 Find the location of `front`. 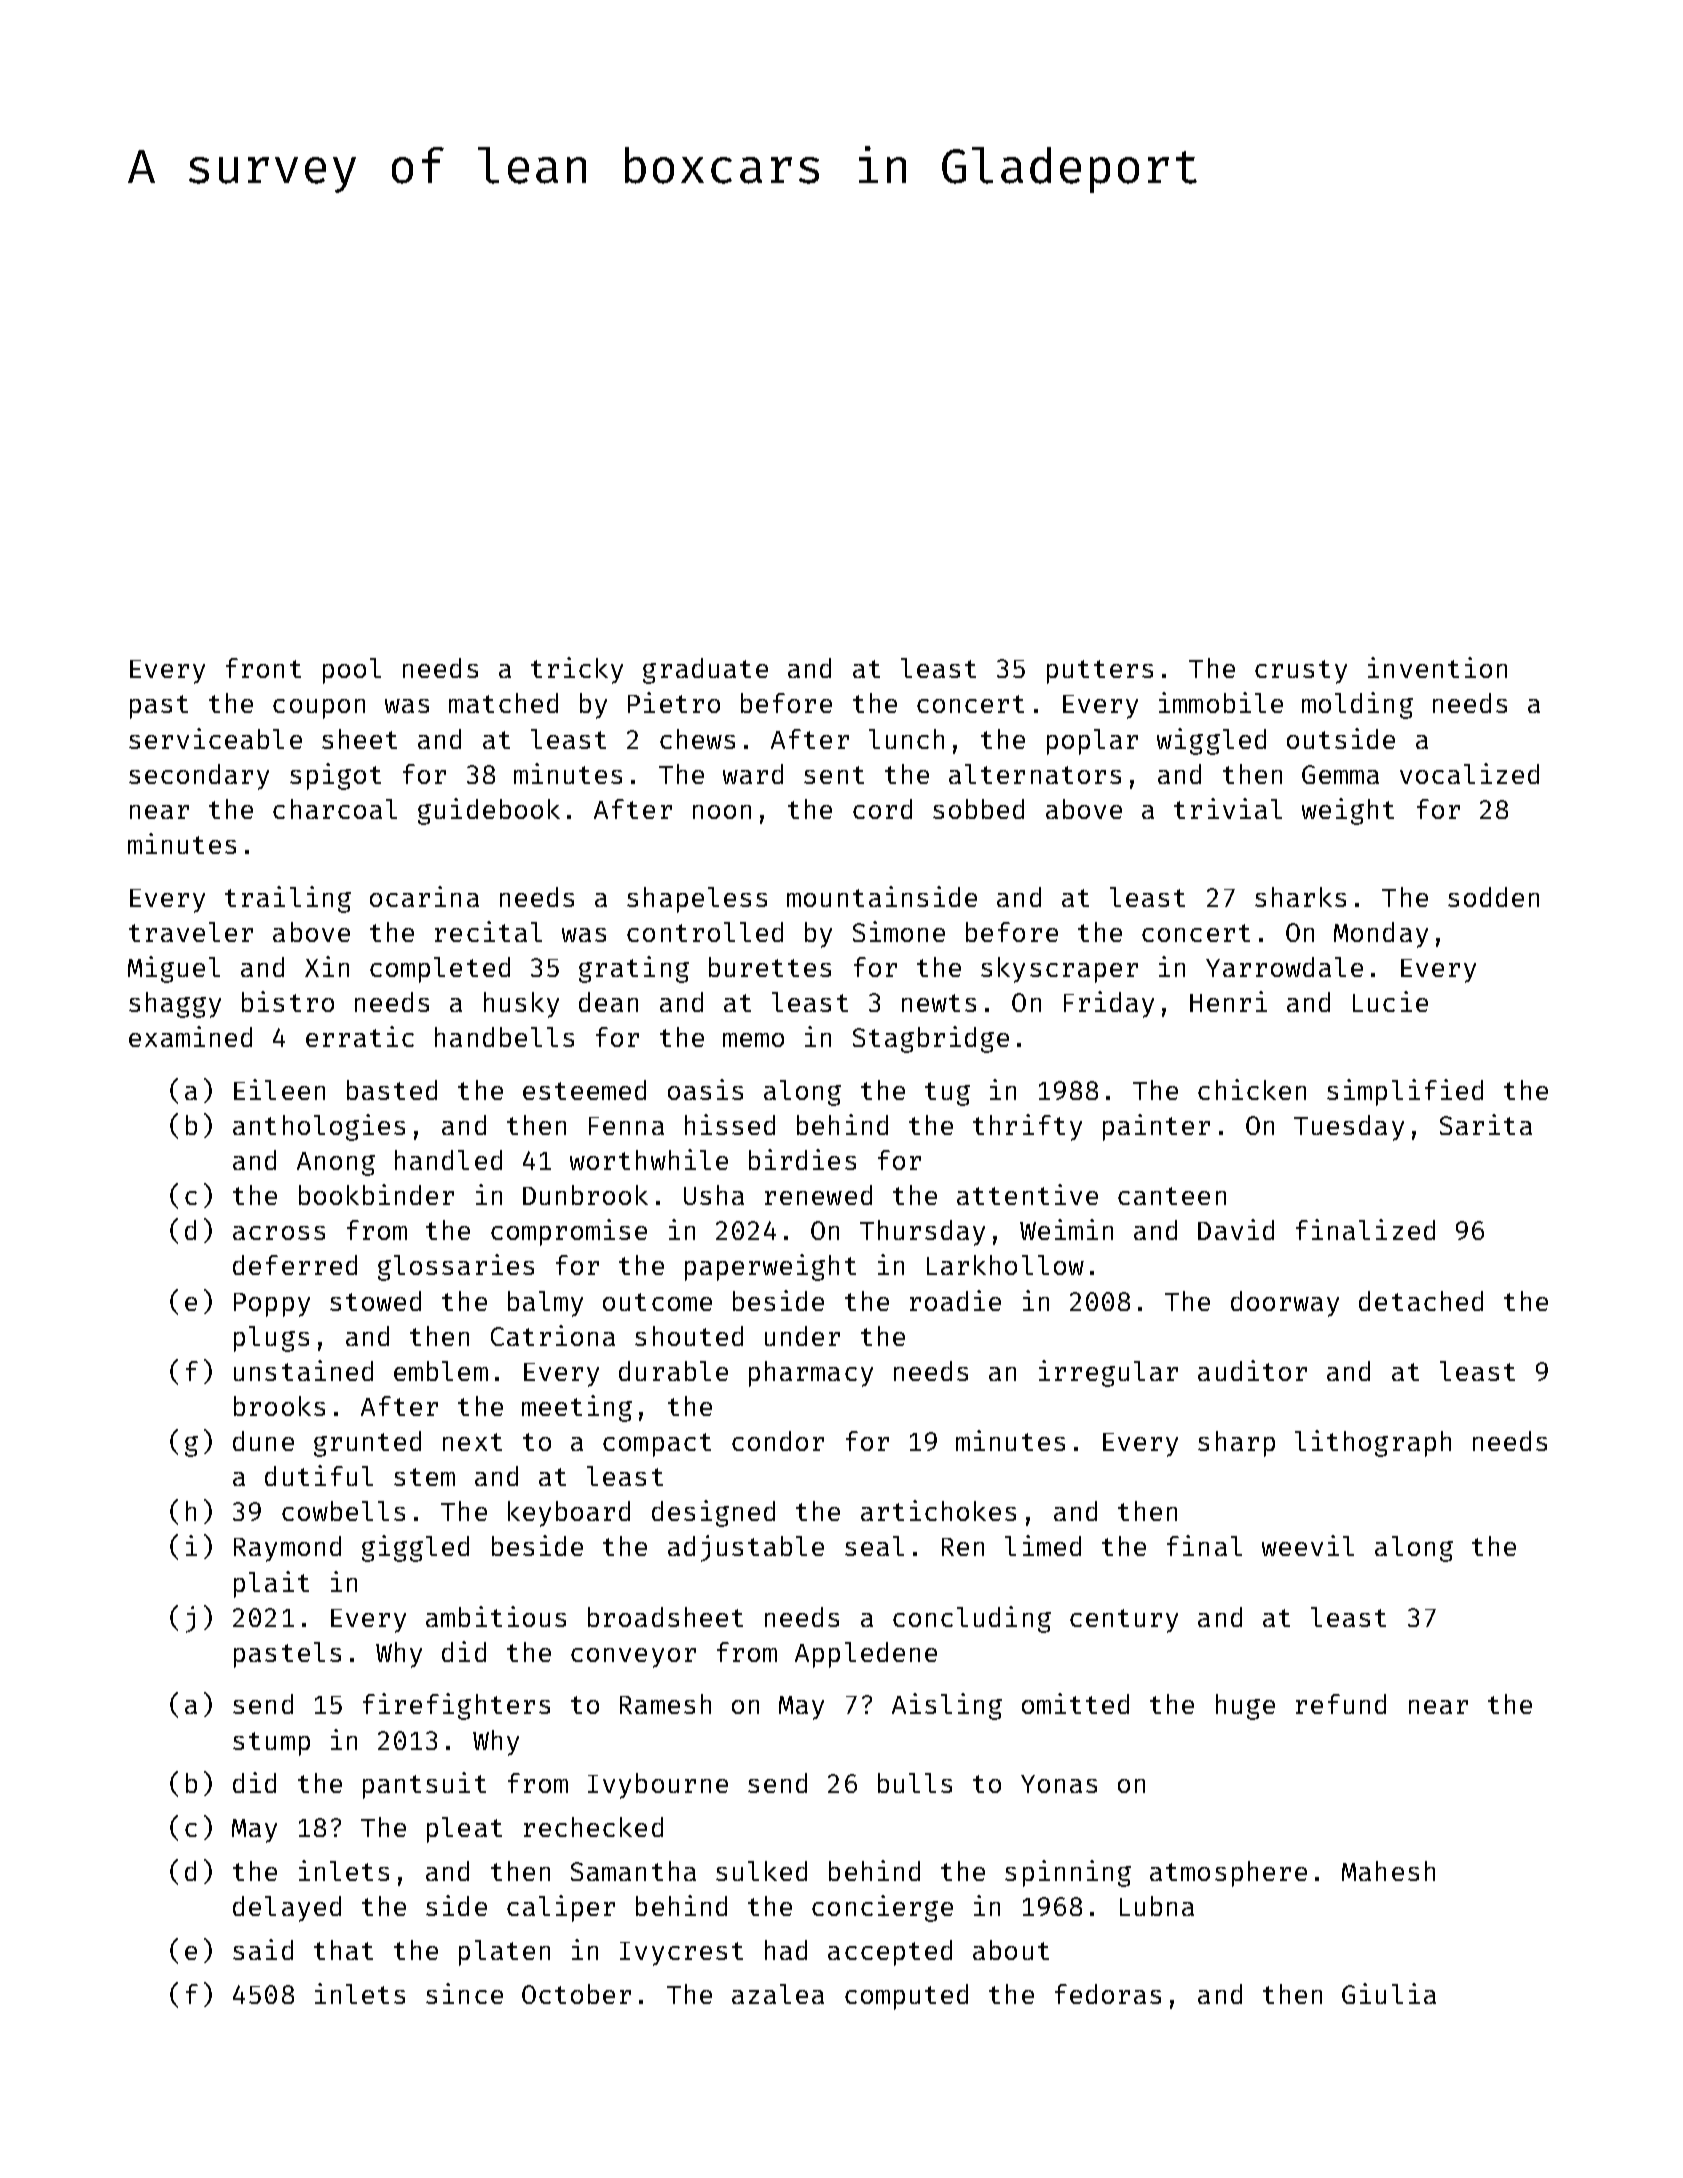

front is located at coordinates (263, 668).
